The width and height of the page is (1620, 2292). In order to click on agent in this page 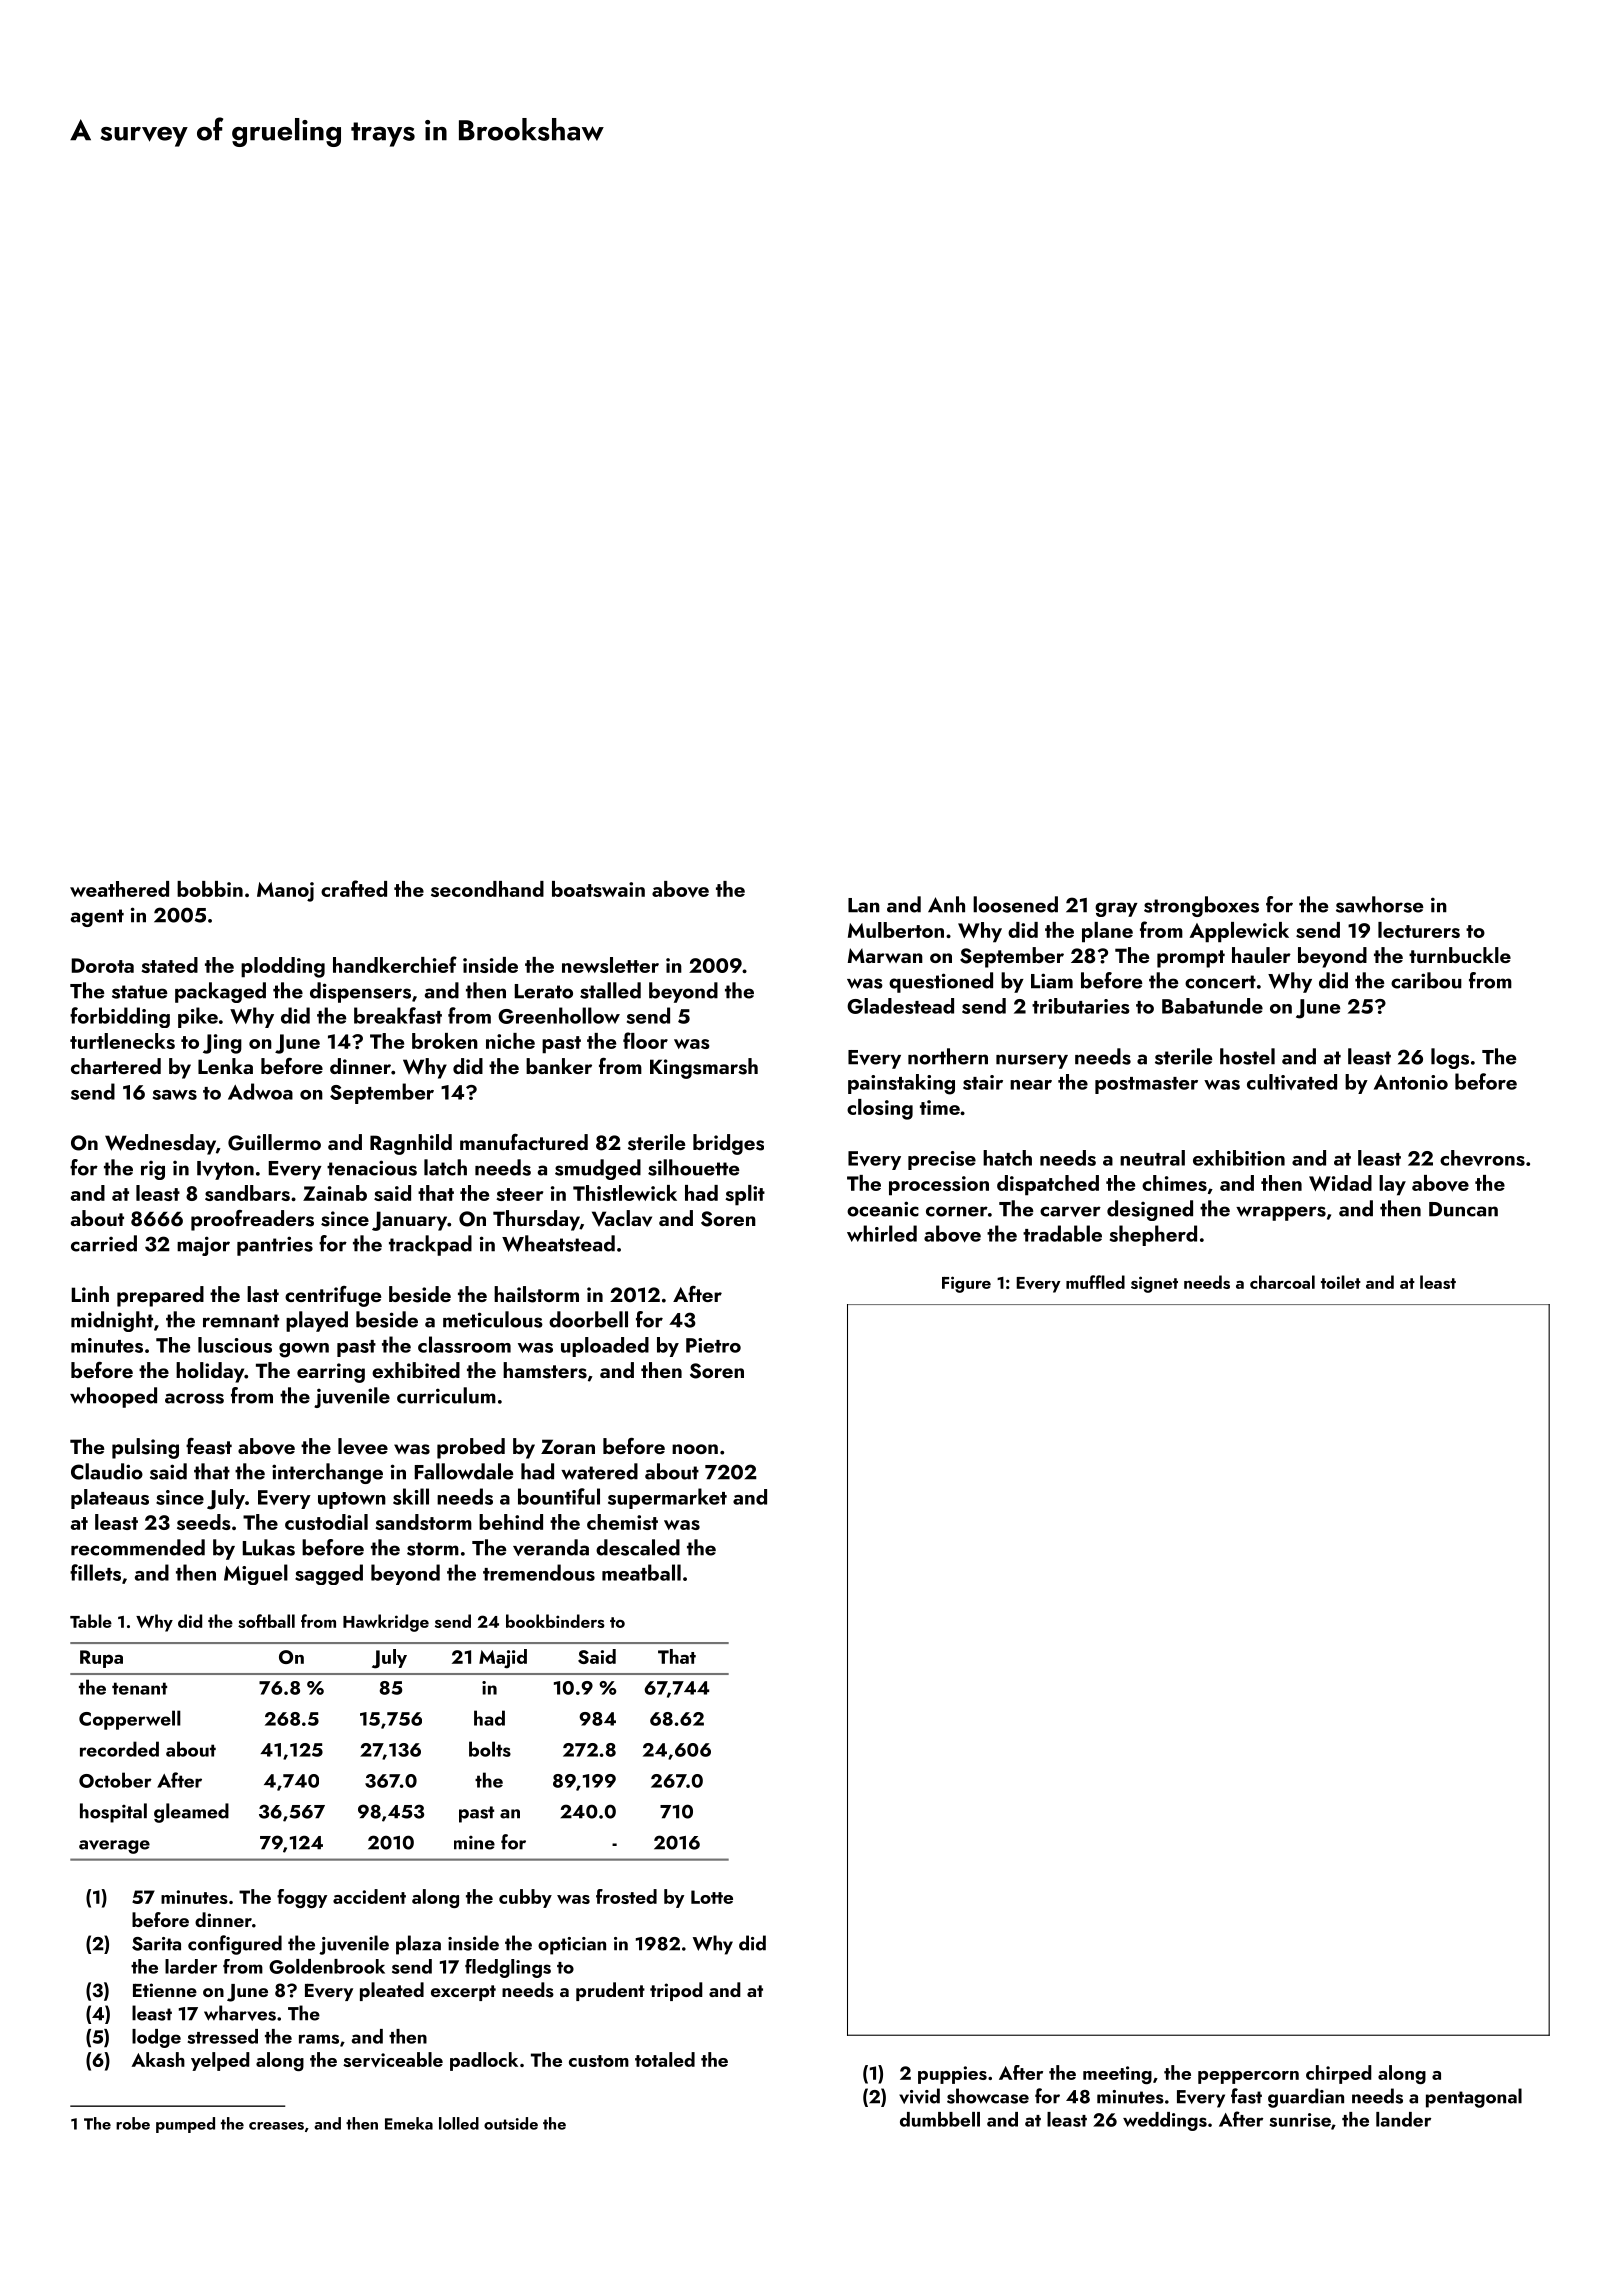, I will do `click(97, 918)`.
